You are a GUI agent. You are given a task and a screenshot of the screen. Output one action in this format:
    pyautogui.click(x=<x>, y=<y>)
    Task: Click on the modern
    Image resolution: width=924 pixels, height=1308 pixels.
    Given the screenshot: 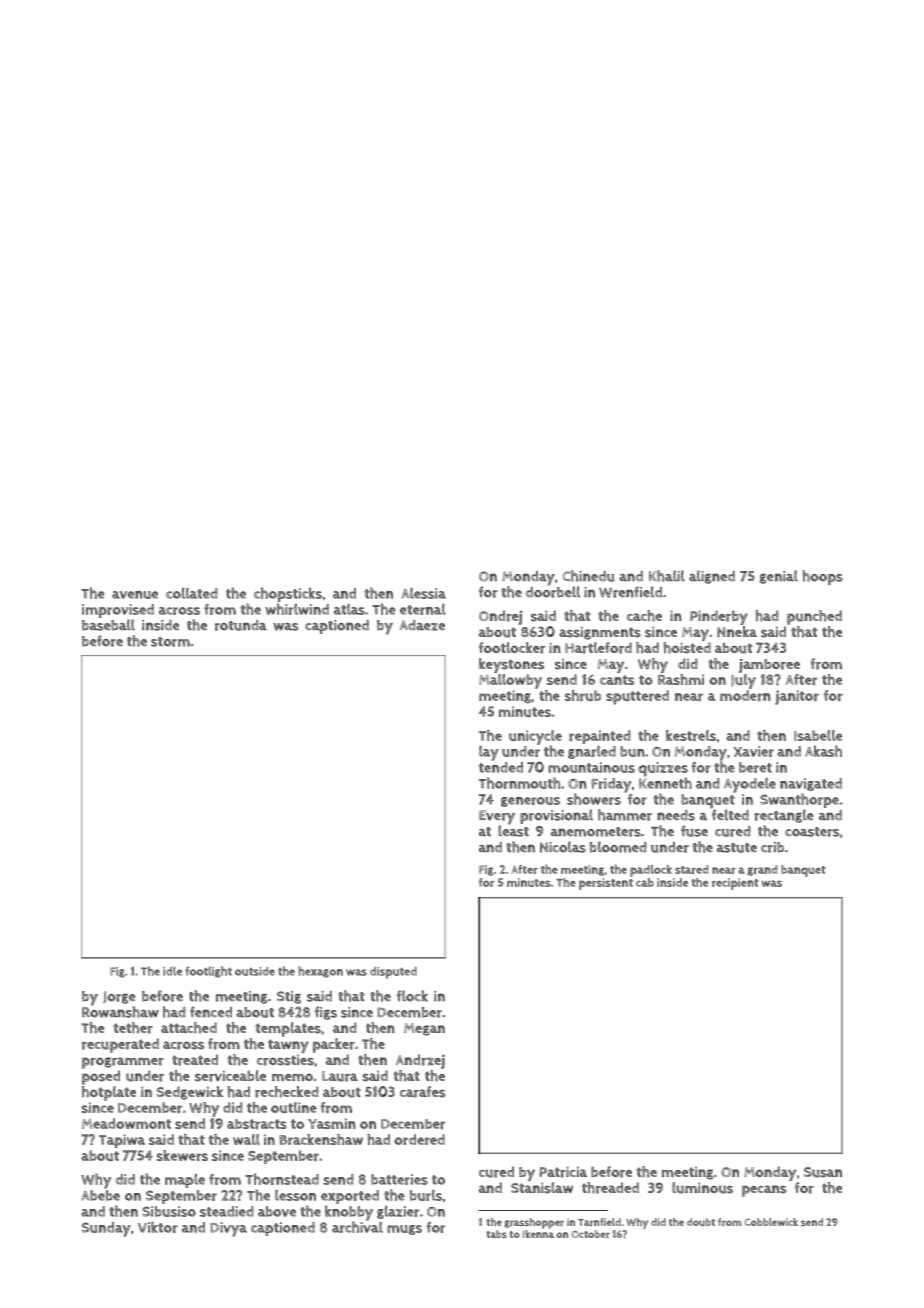 What is the action you would take?
    pyautogui.click(x=745, y=695)
